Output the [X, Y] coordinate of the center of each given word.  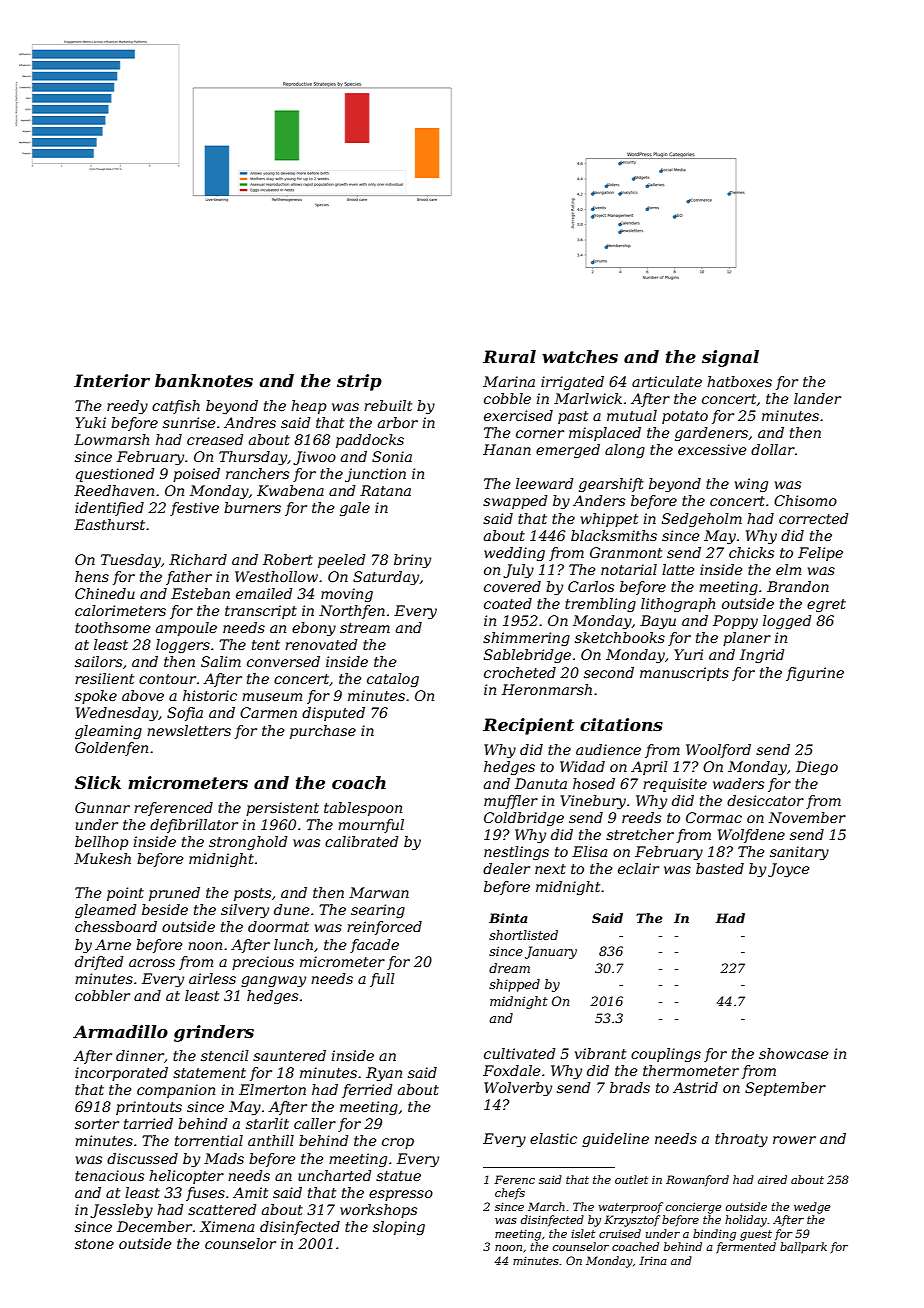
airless [212, 978]
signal [730, 358]
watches [580, 356]
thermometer [691, 1070]
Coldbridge [524, 819]
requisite [675, 785]
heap [309, 407]
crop [398, 1143]
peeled [342, 561]
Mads [224, 1158]
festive [194, 509]
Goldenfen [111, 749]
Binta [508, 918]
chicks [751, 552]
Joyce [789, 870]
